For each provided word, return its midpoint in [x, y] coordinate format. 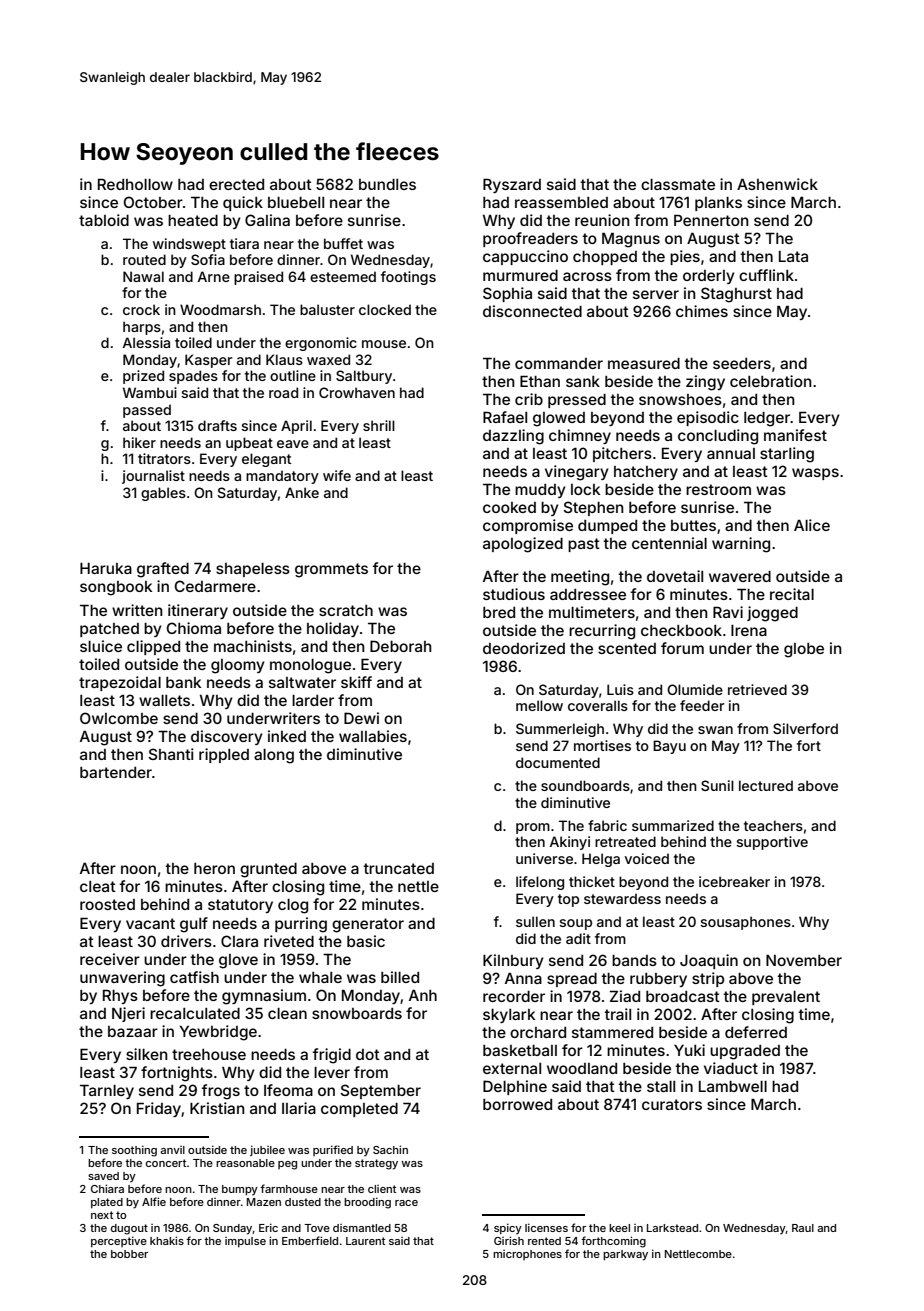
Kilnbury [513, 961]
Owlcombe [119, 718]
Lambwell [733, 1086]
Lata [793, 256]
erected [236, 184]
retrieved [757, 689]
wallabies [373, 736]
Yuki [689, 1050]
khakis [167, 1240]
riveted [289, 941]
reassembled [561, 202]
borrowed [517, 1104]
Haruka [106, 568]
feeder [702, 705]
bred [499, 612]
